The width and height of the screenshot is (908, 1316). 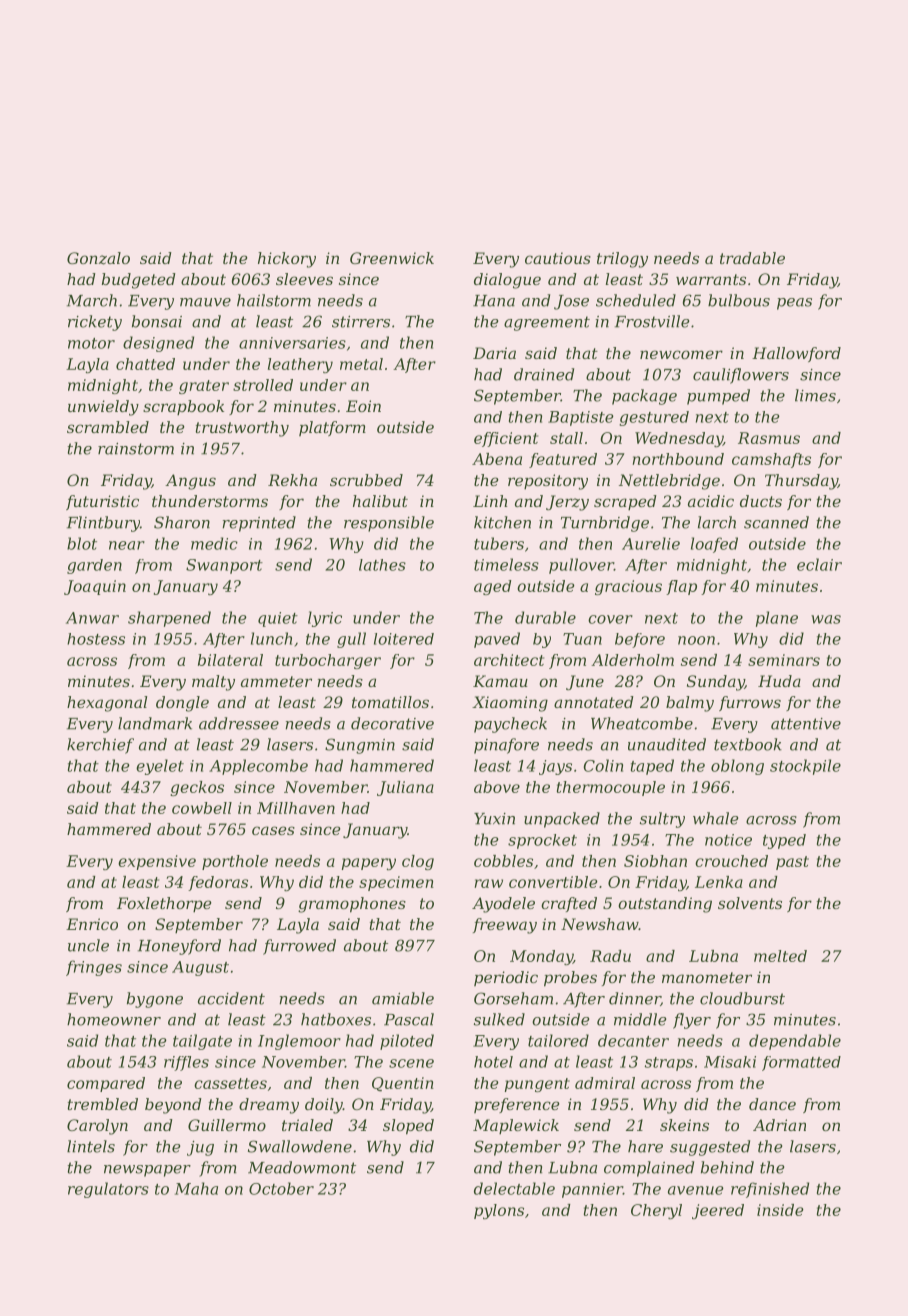 What do you see at coordinates (780, 1210) in the screenshot?
I see `inside` at bounding box center [780, 1210].
